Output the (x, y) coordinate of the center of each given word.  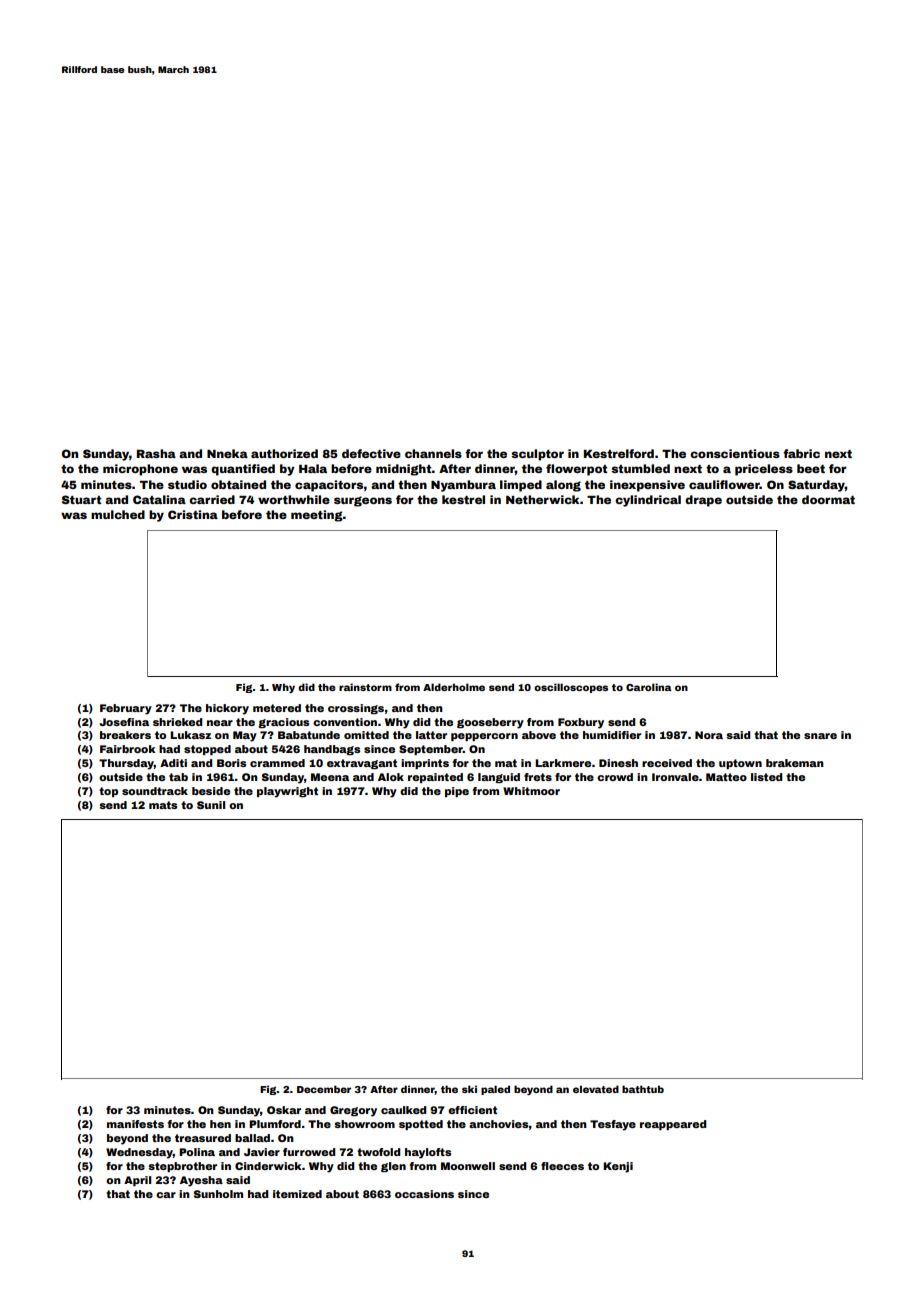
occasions (424, 1194)
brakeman (795, 763)
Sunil (211, 805)
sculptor (537, 455)
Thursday (126, 764)
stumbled (640, 468)
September (431, 750)
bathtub (643, 1089)
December (324, 1089)
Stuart (81, 499)
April (137, 1181)
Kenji (618, 1167)
